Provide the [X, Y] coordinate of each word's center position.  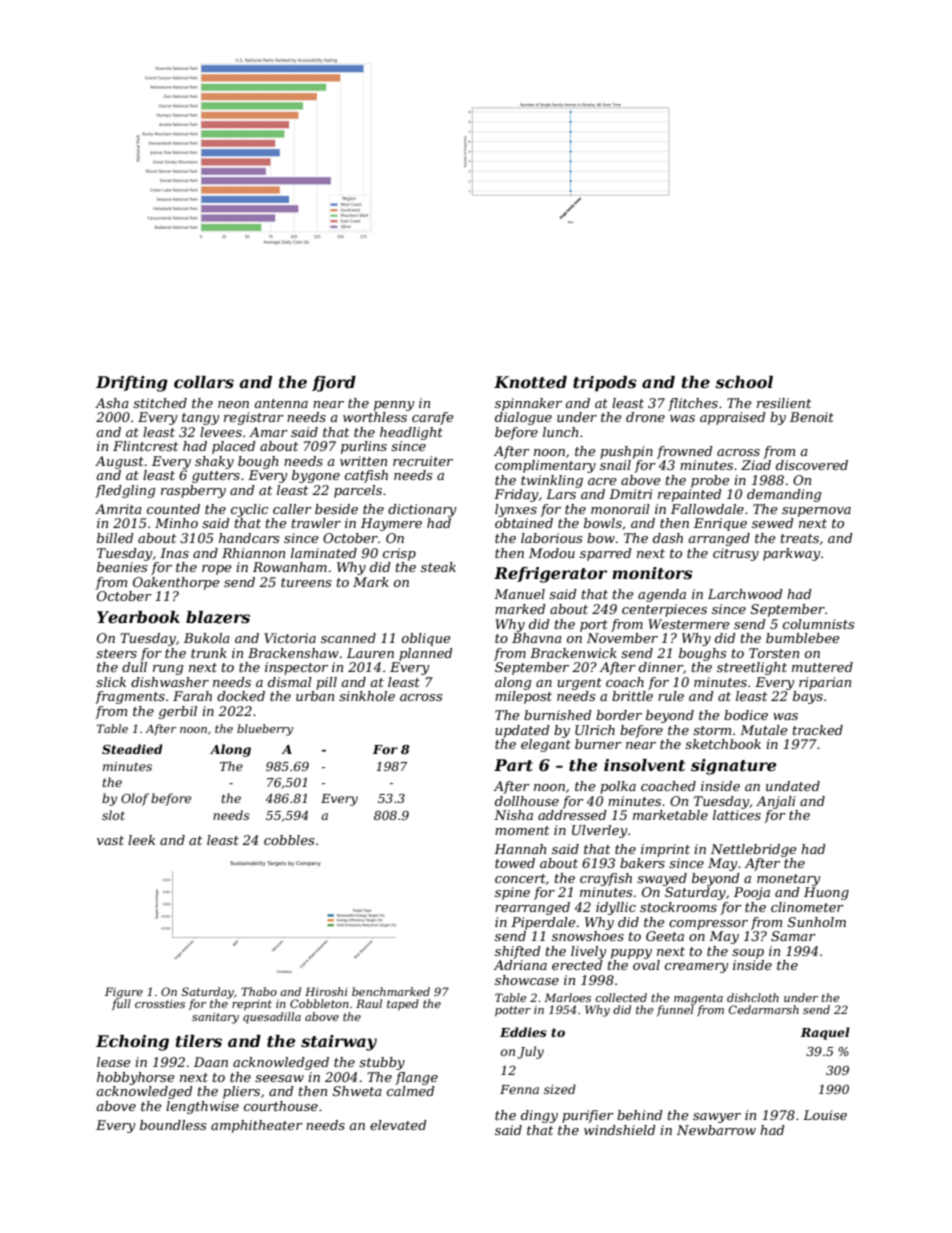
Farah [192, 696]
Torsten [774, 653]
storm [712, 730]
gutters [216, 477]
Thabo [259, 991]
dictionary [422, 510]
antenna [281, 403]
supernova [816, 512]
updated [522, 731]
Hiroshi [326, 991]
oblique [426, 639]
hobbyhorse [136, 1078]
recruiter [423, 461]
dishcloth [753, 997]
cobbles [289, 840]
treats [800, 538]
